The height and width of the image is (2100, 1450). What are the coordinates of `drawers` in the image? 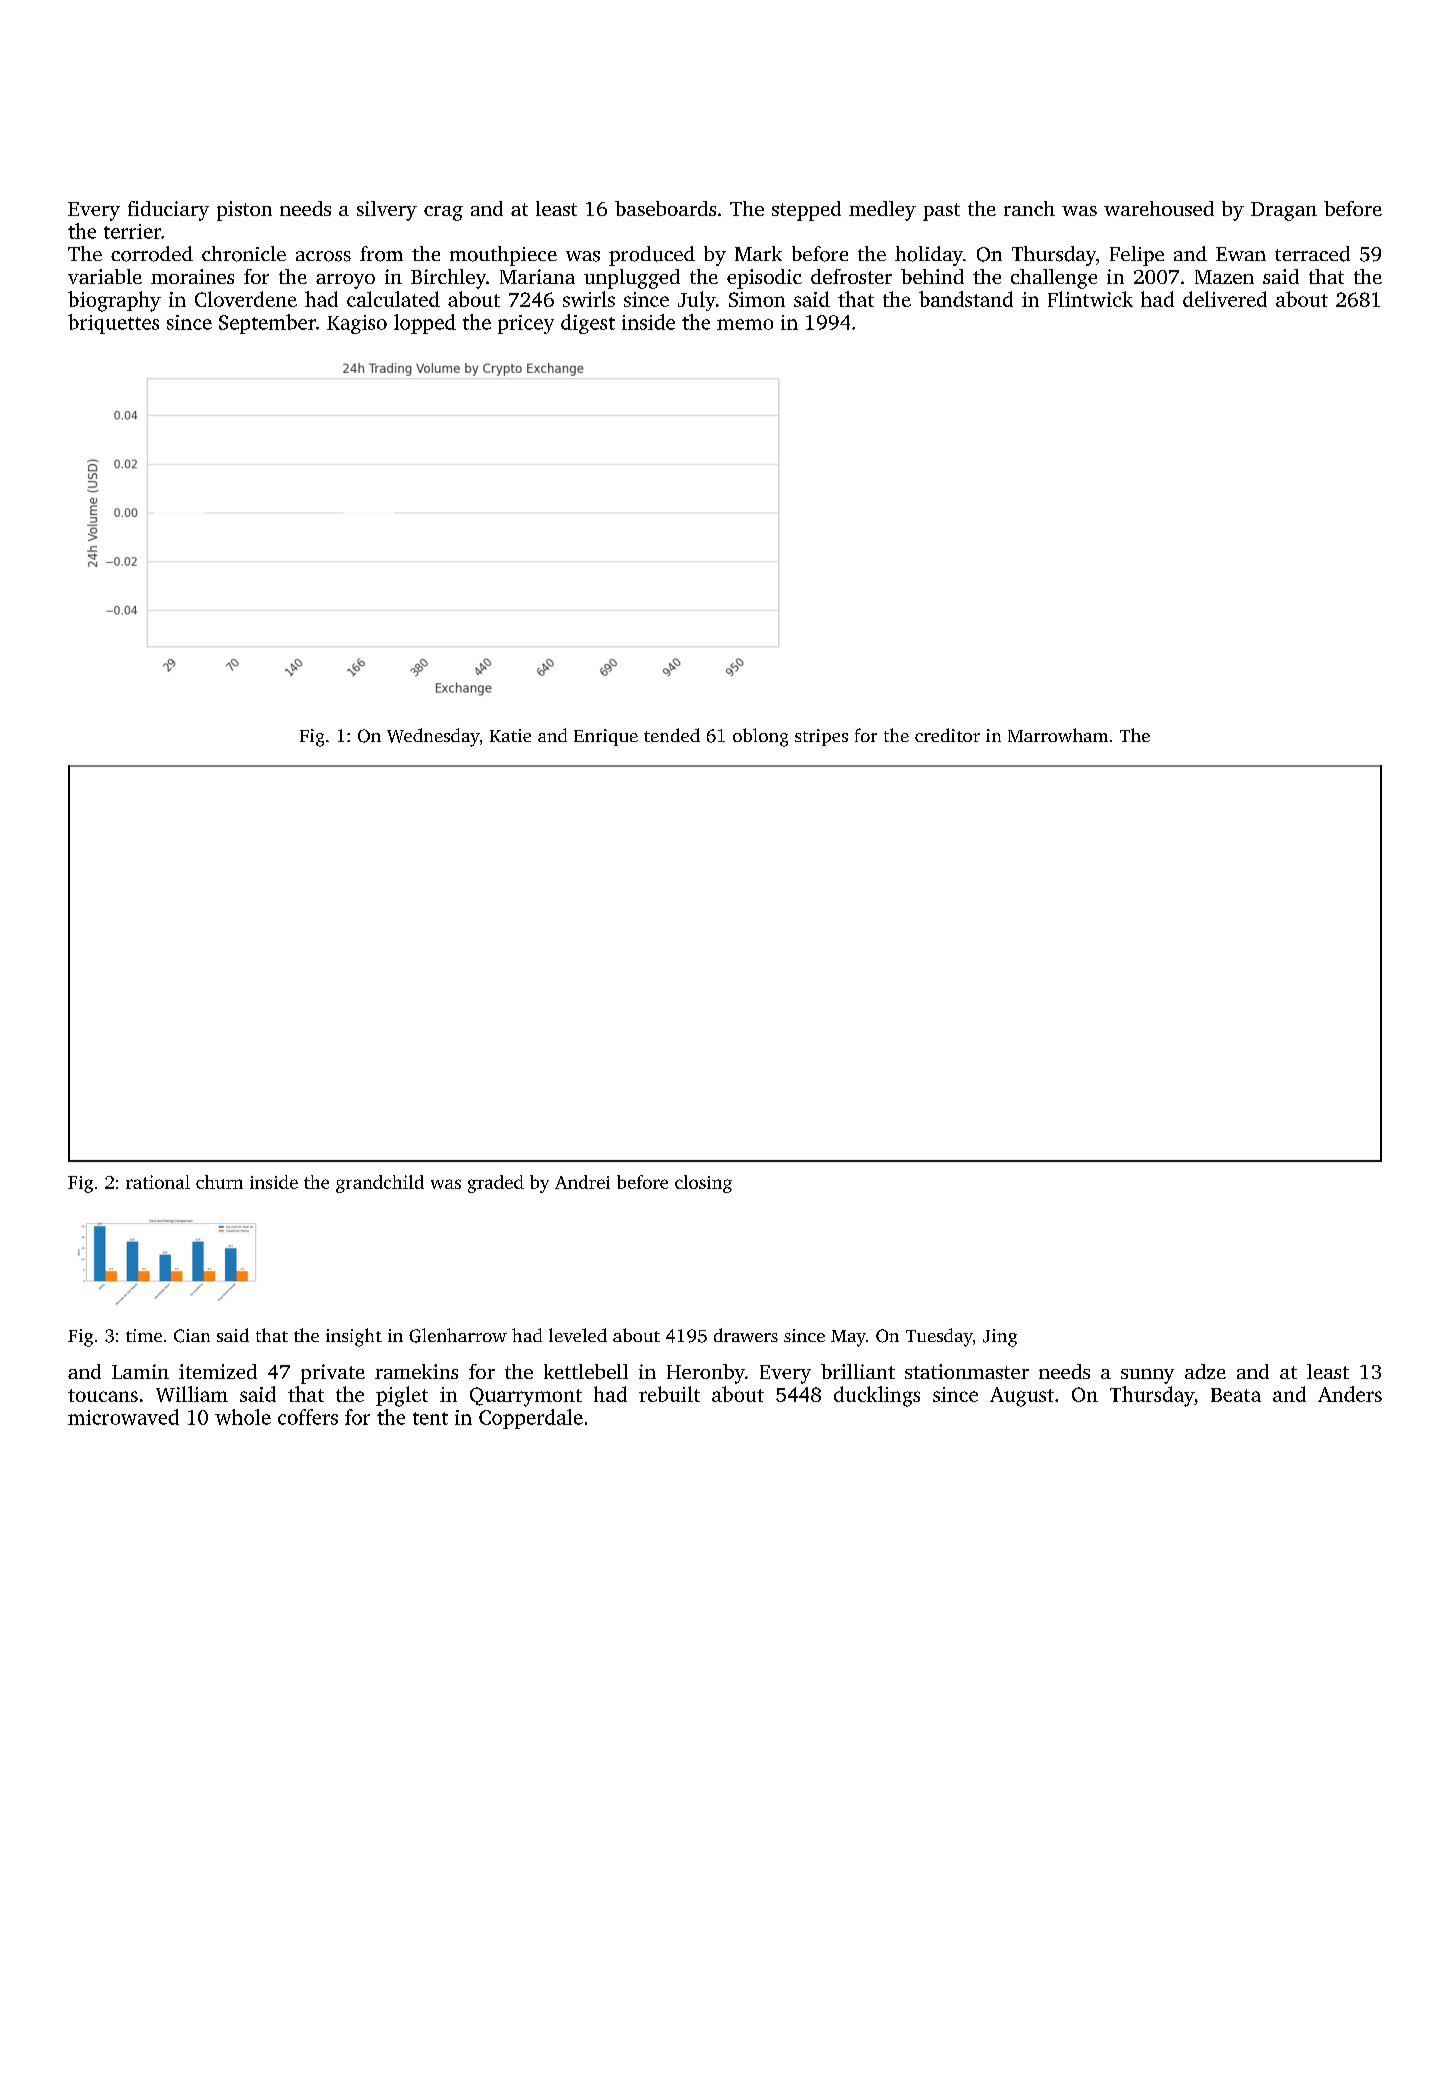 It's located at (746, 1335).
